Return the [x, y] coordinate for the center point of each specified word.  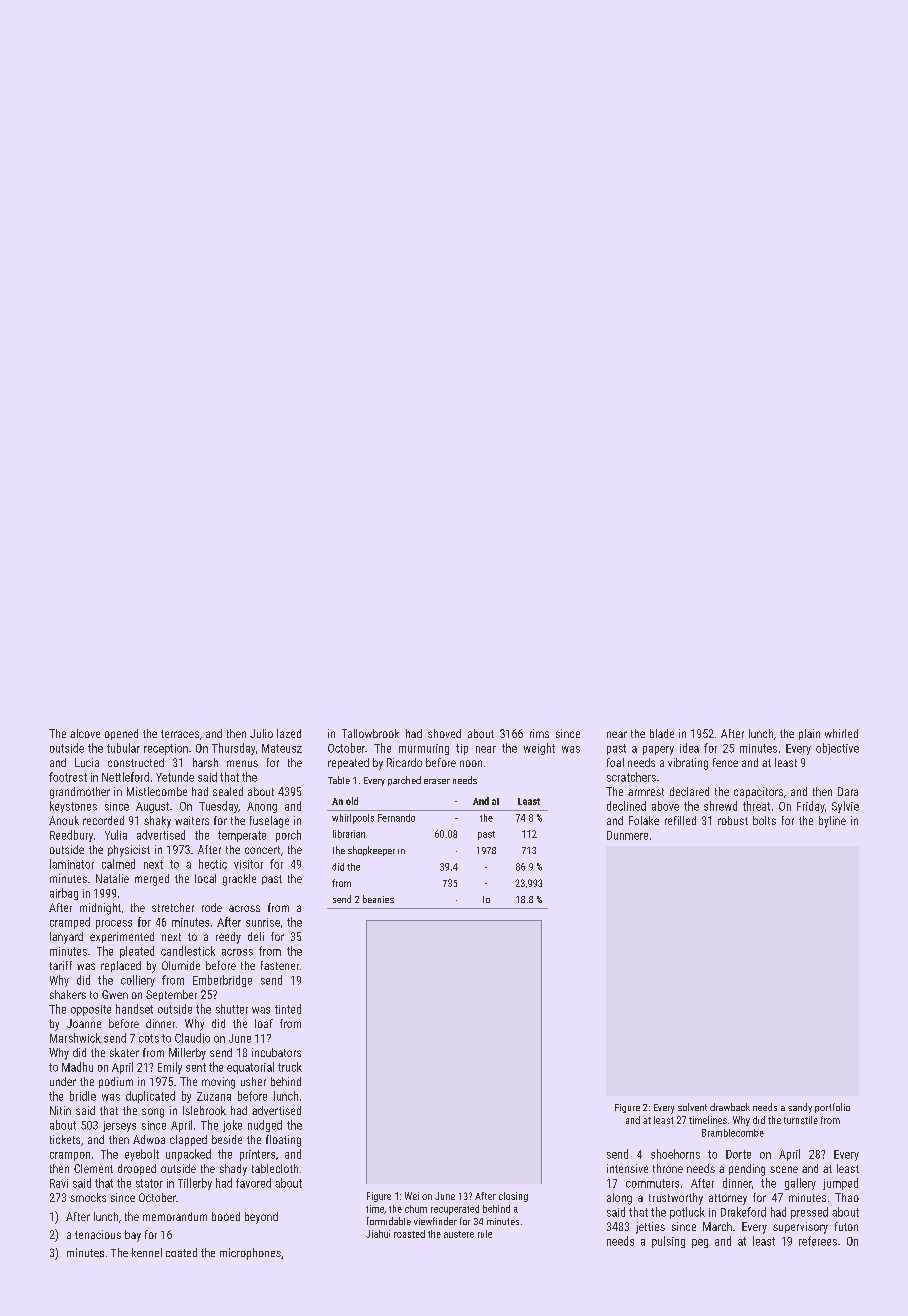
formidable [389, 1221]
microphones [250, 1254]
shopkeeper [371, 851]
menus [242, 763]
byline [832, 822]
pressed [809, 1213]
